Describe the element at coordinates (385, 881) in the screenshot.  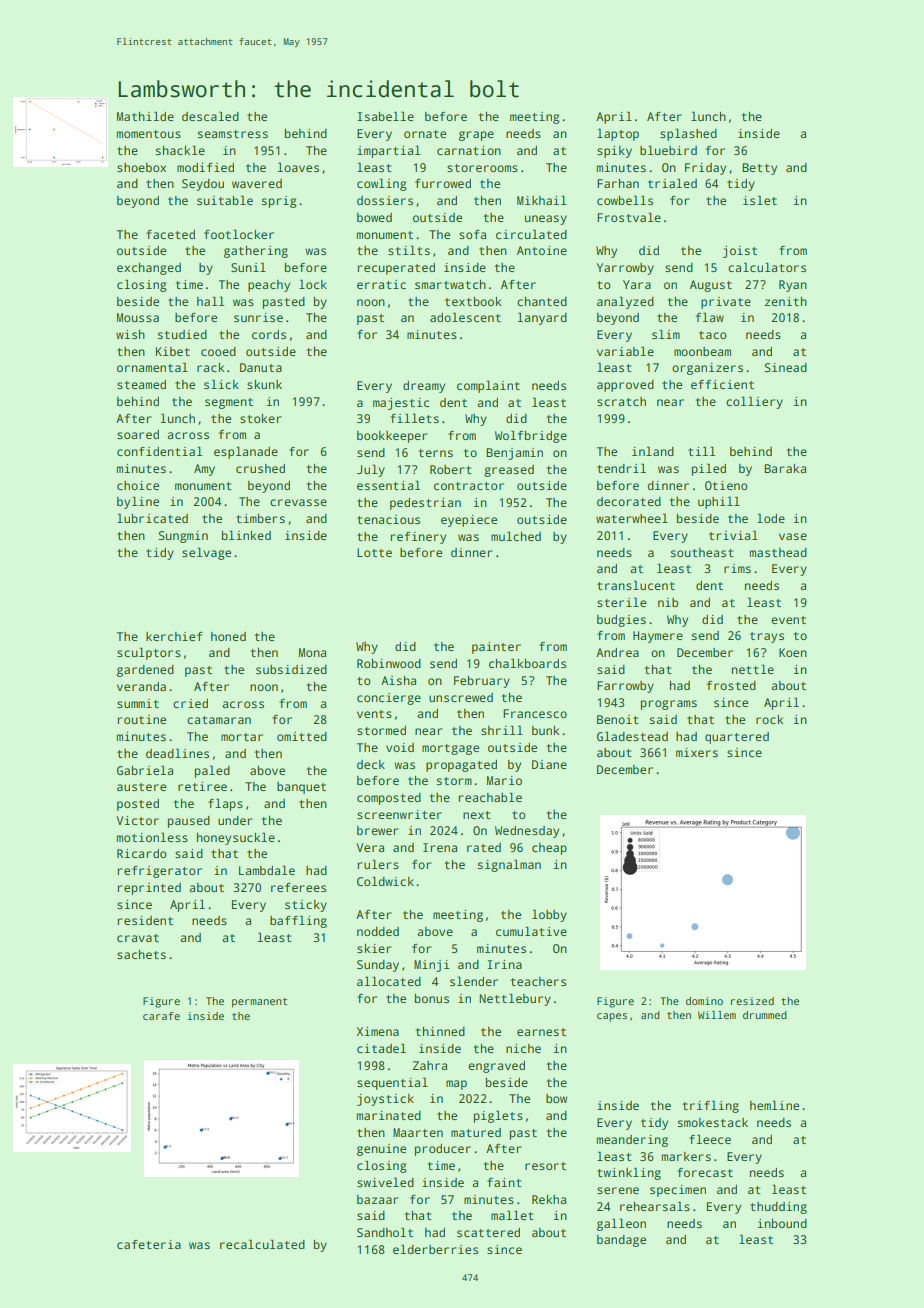
I see `Coldwick` at that location.
